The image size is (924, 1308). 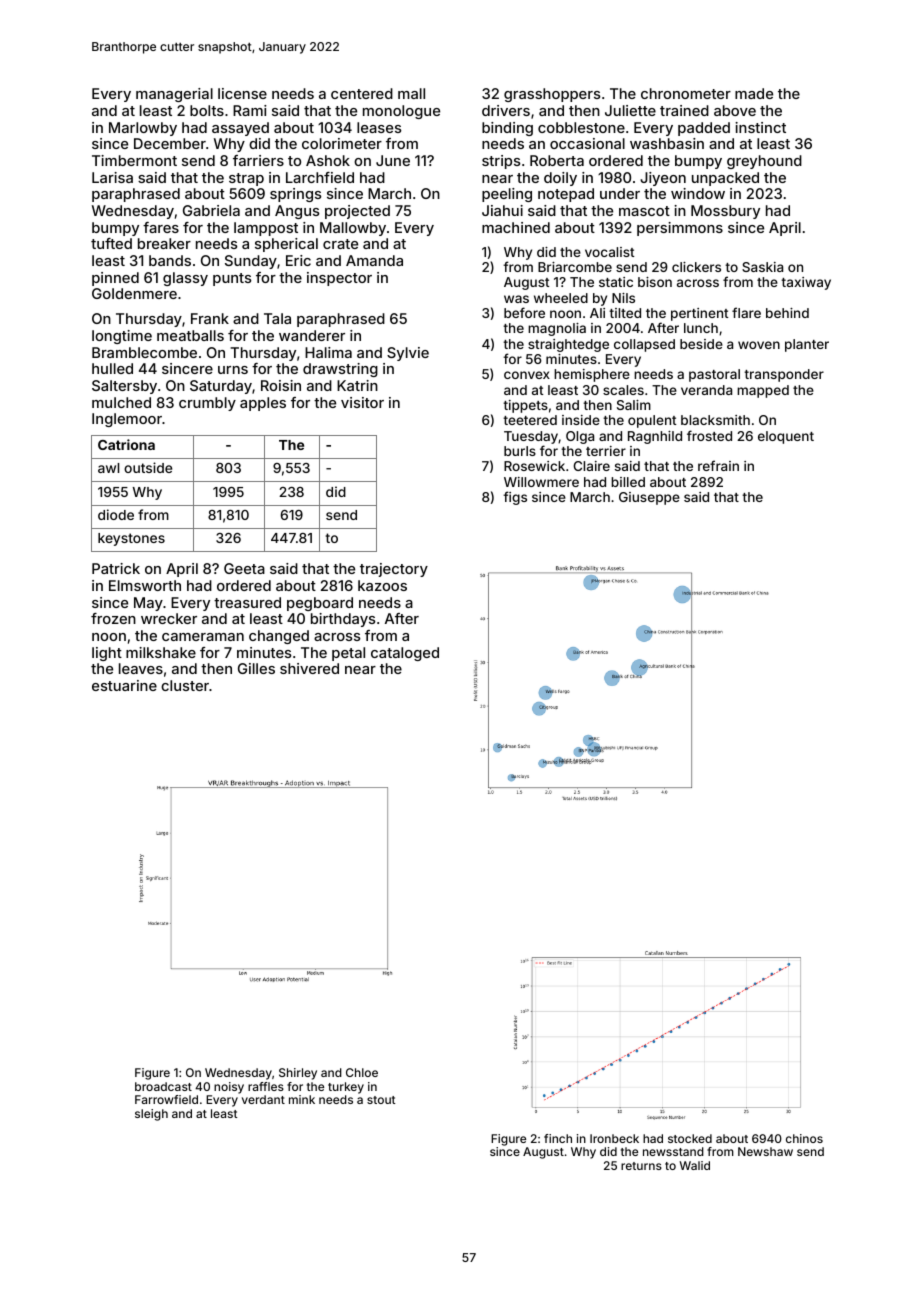 I want to click on Rami, so click(x=250, y=110).
